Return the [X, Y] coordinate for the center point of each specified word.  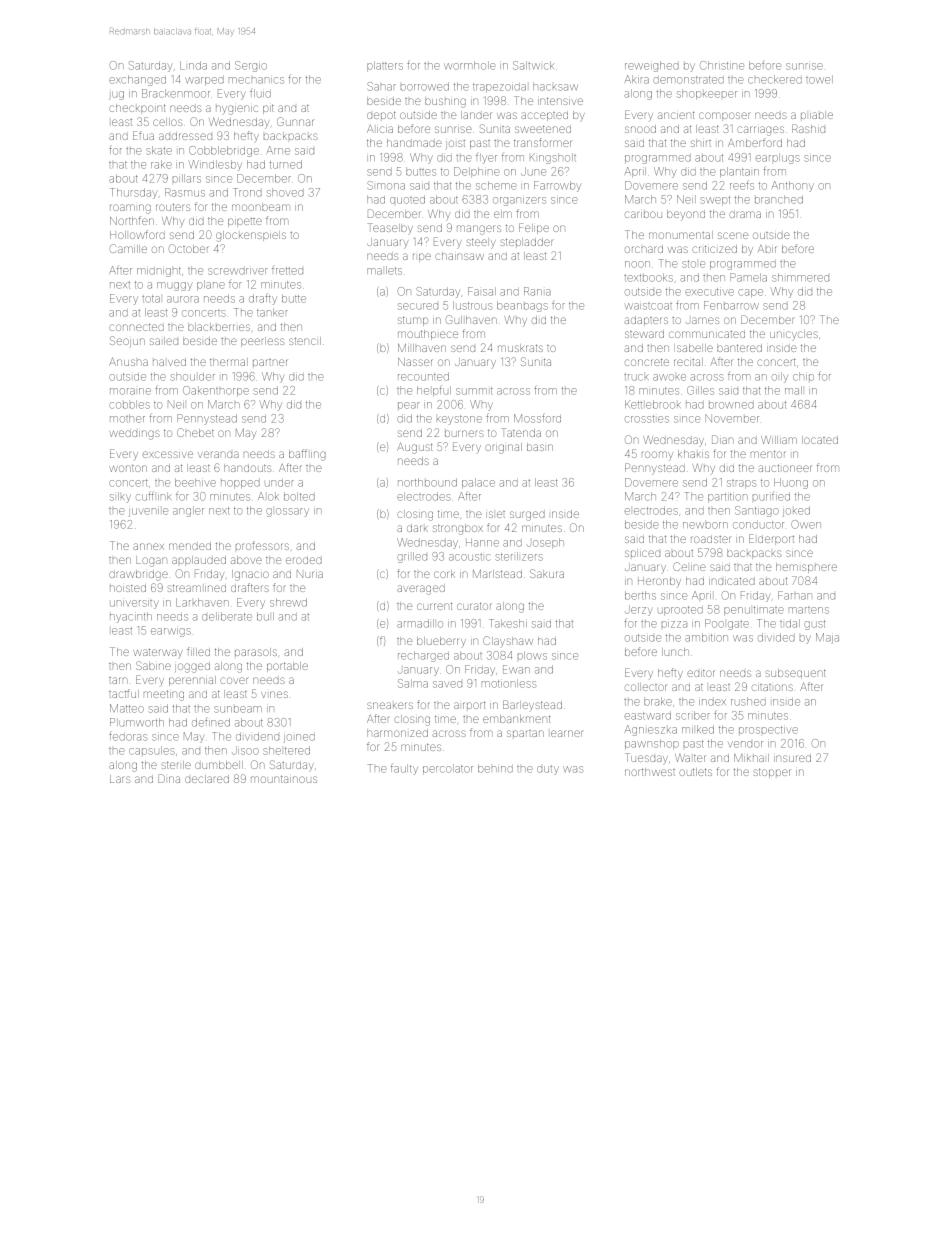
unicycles [794, 335]
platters [385, 66]
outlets [695, 772]
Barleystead [532, 705]
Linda [193, 65]
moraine [130, 391]
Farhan [795, 595]
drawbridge [138, 575]
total [151, 299]
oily [780, 377]
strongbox [458, 529]
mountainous [284, 779]
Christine [722, 65]
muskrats [520, 348]
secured [418, 306]
